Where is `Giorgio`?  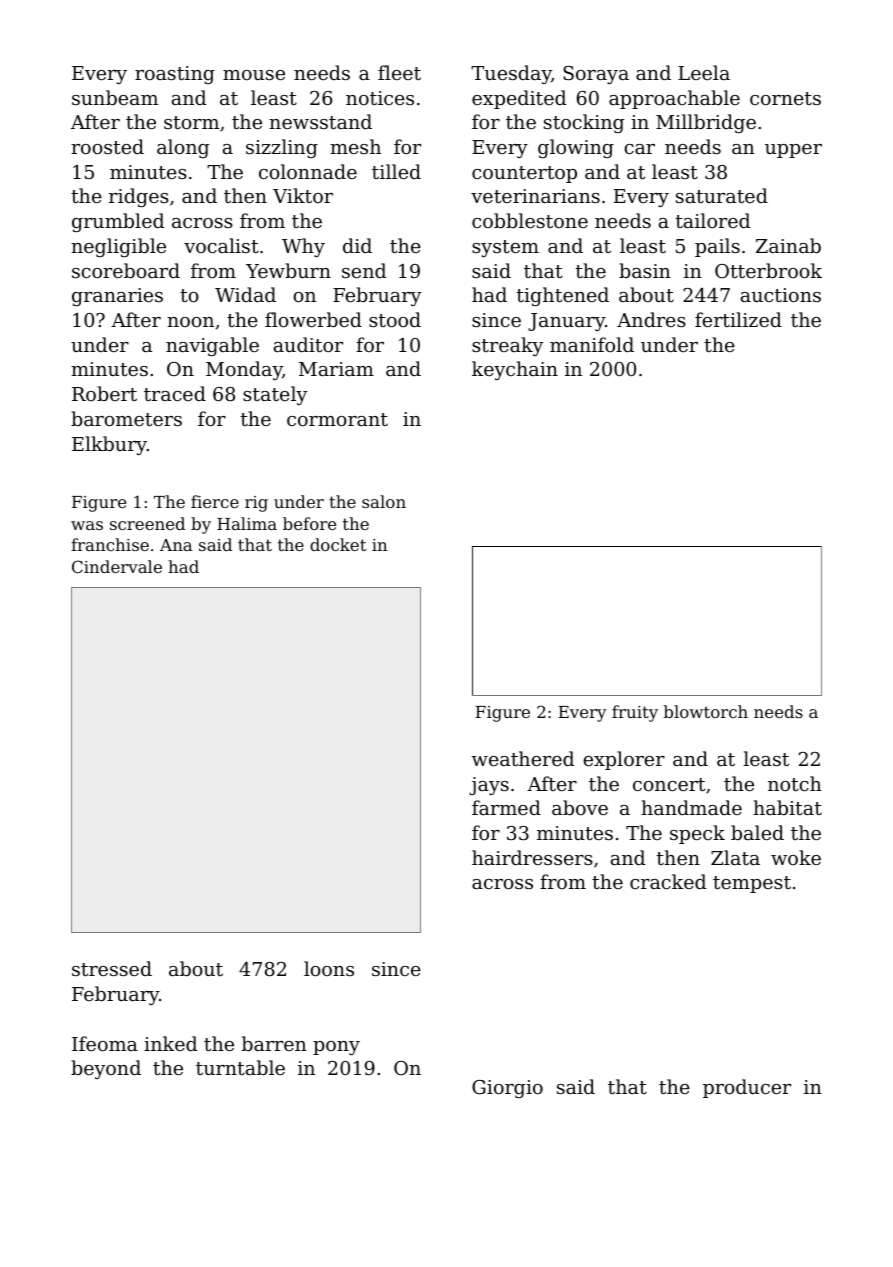
Giorgio is located at coordinates (507, 1089).
